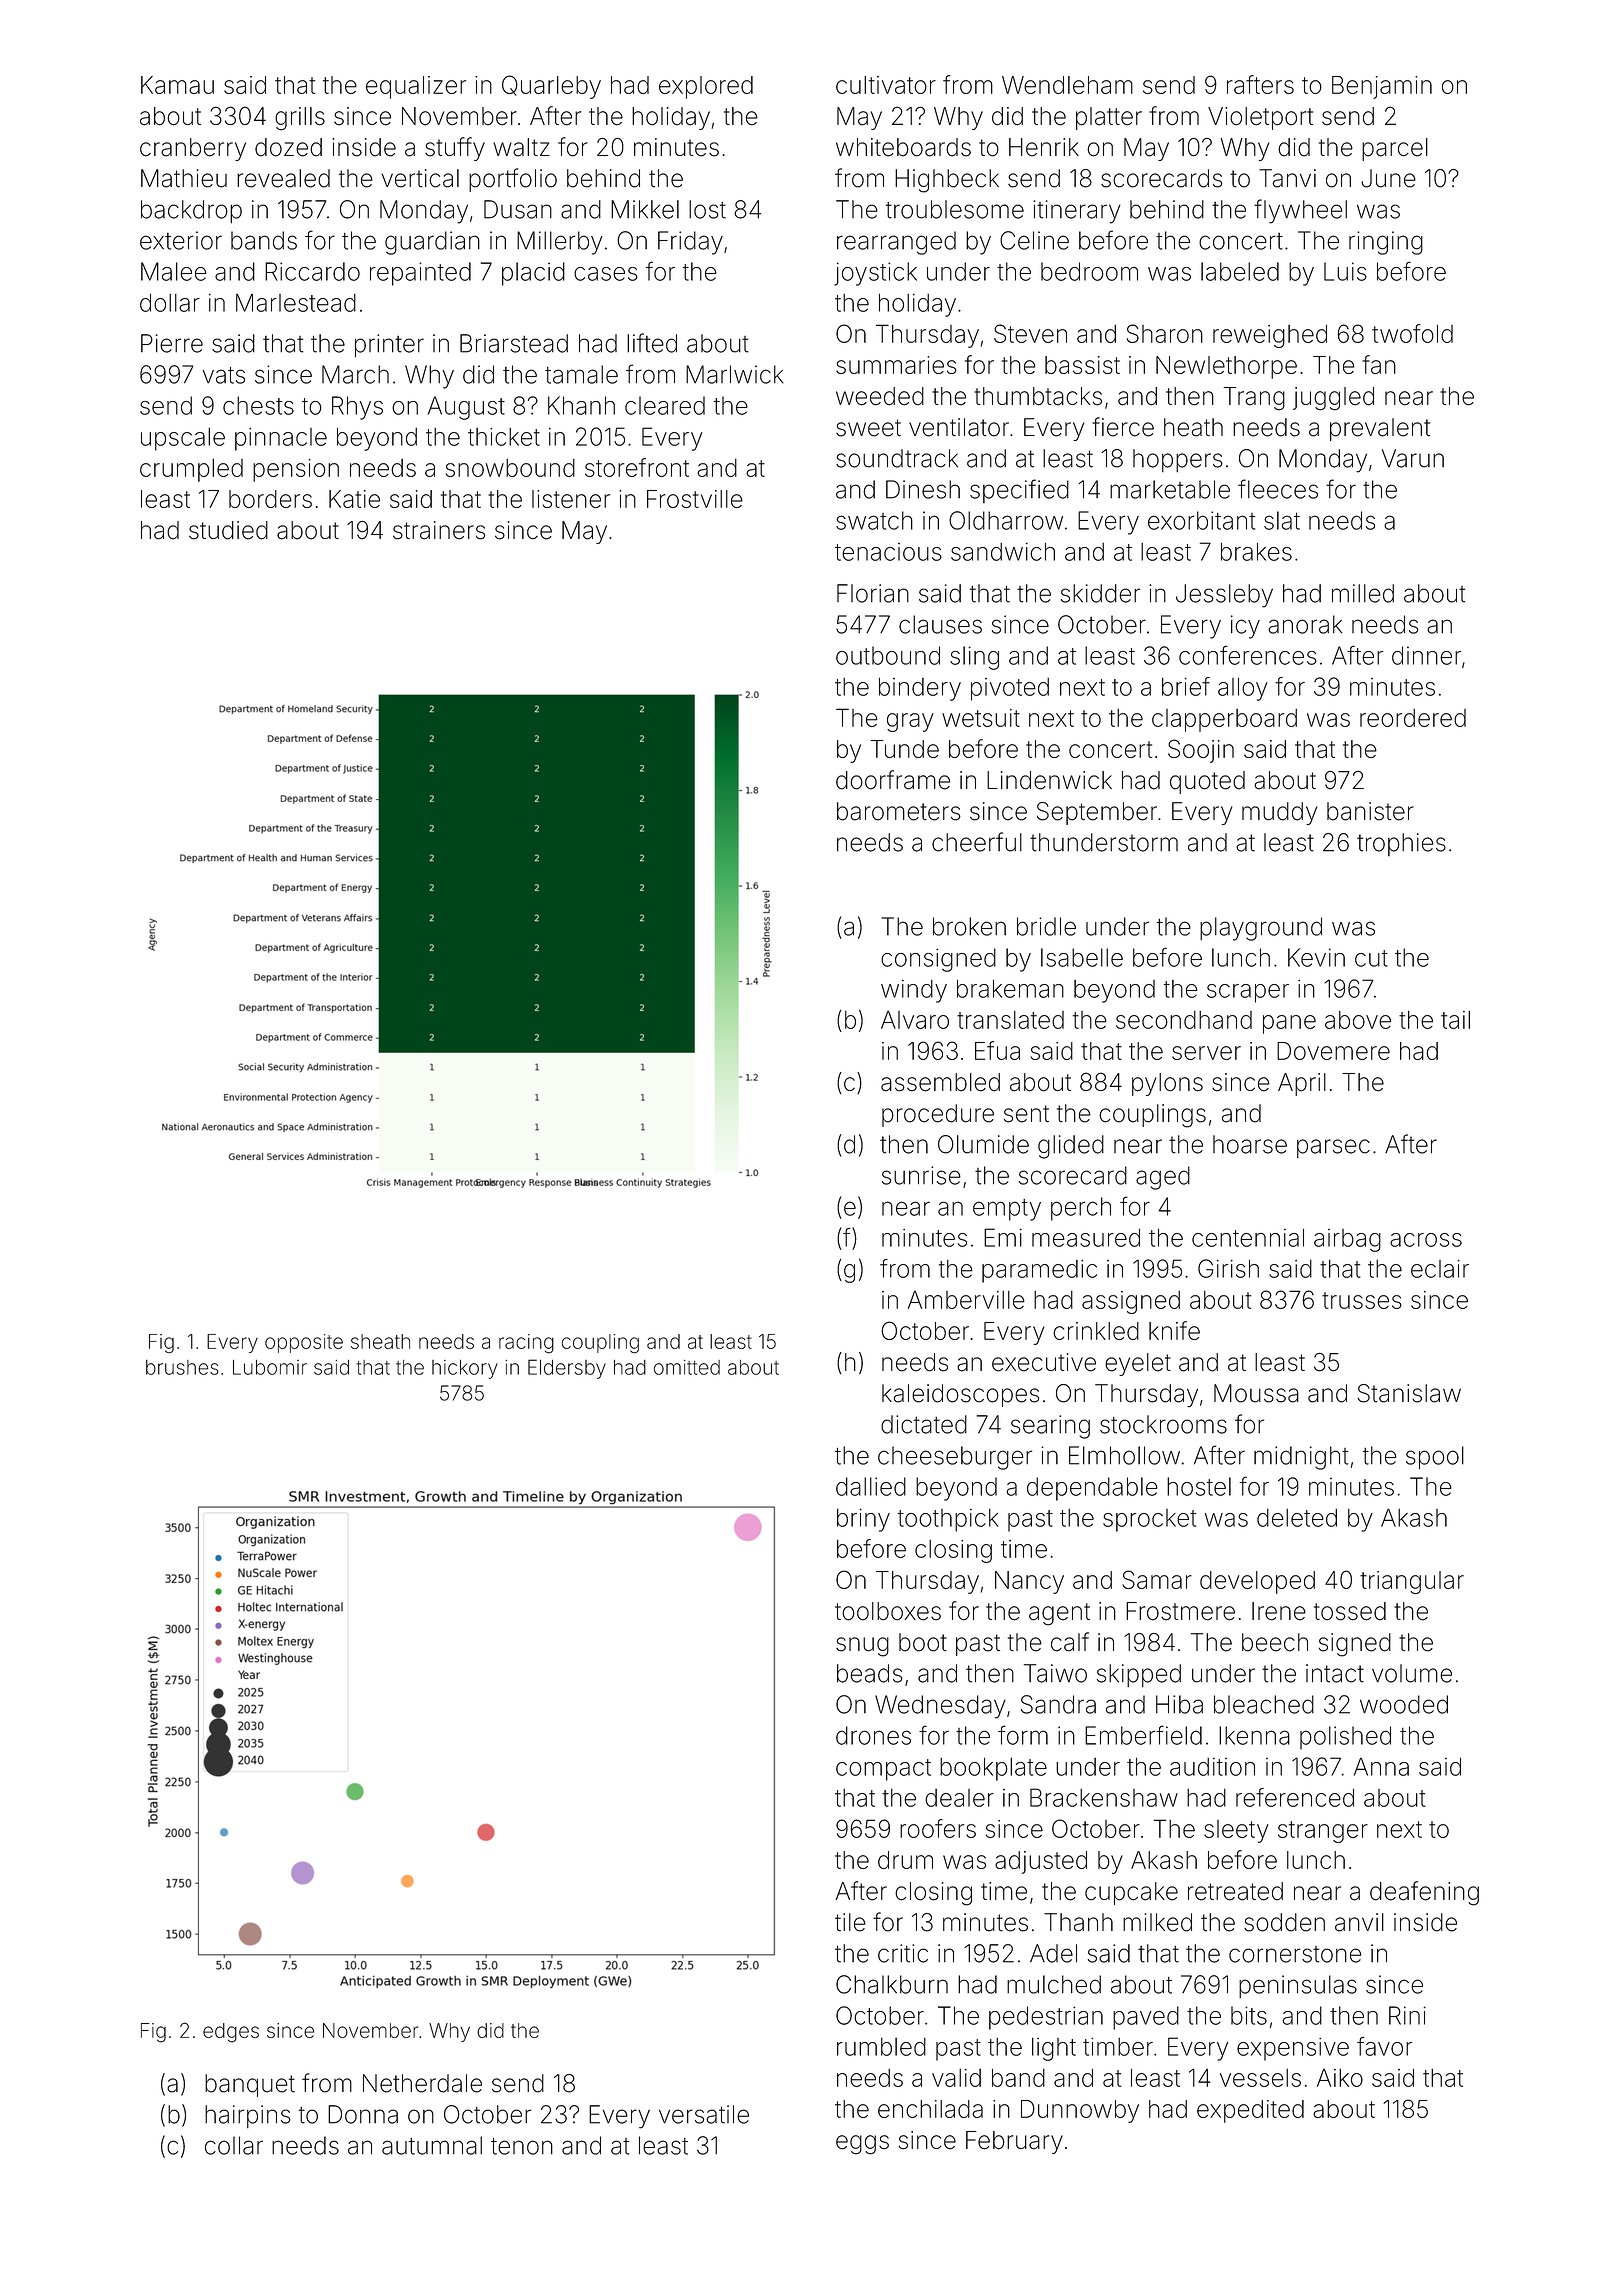  Describe the element at coordinates (706, 87) in the screenshot. I see `explored` at that location.
